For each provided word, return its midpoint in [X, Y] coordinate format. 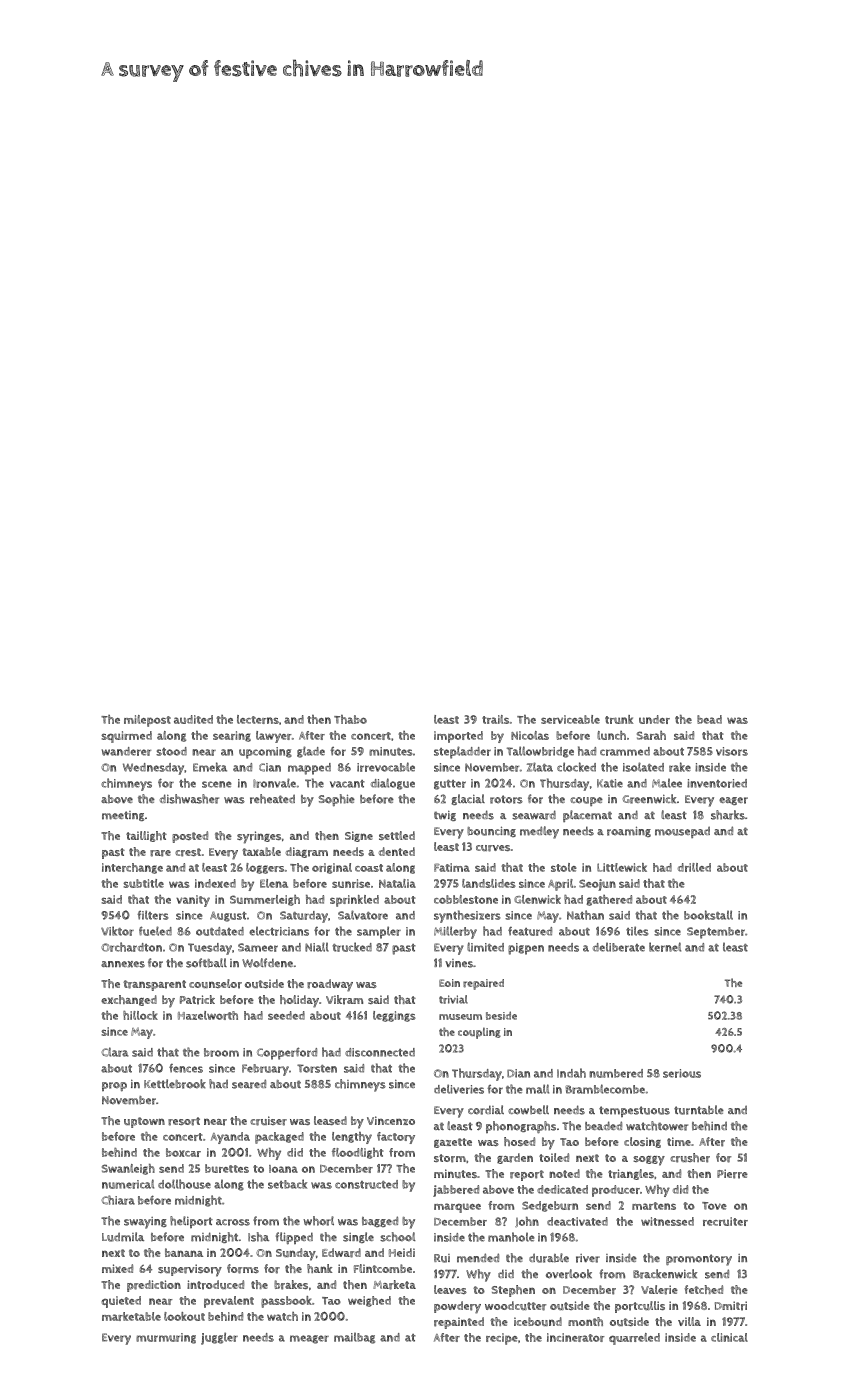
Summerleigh [265, 900]
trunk [619, 719]
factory [396, 1138]
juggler [219, 1338]
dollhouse [184, 1184]
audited [193, 719]
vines [459, 963]
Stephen [513, 1291]
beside [501, 1015]
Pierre [732, 1174]
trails [495, 719]
